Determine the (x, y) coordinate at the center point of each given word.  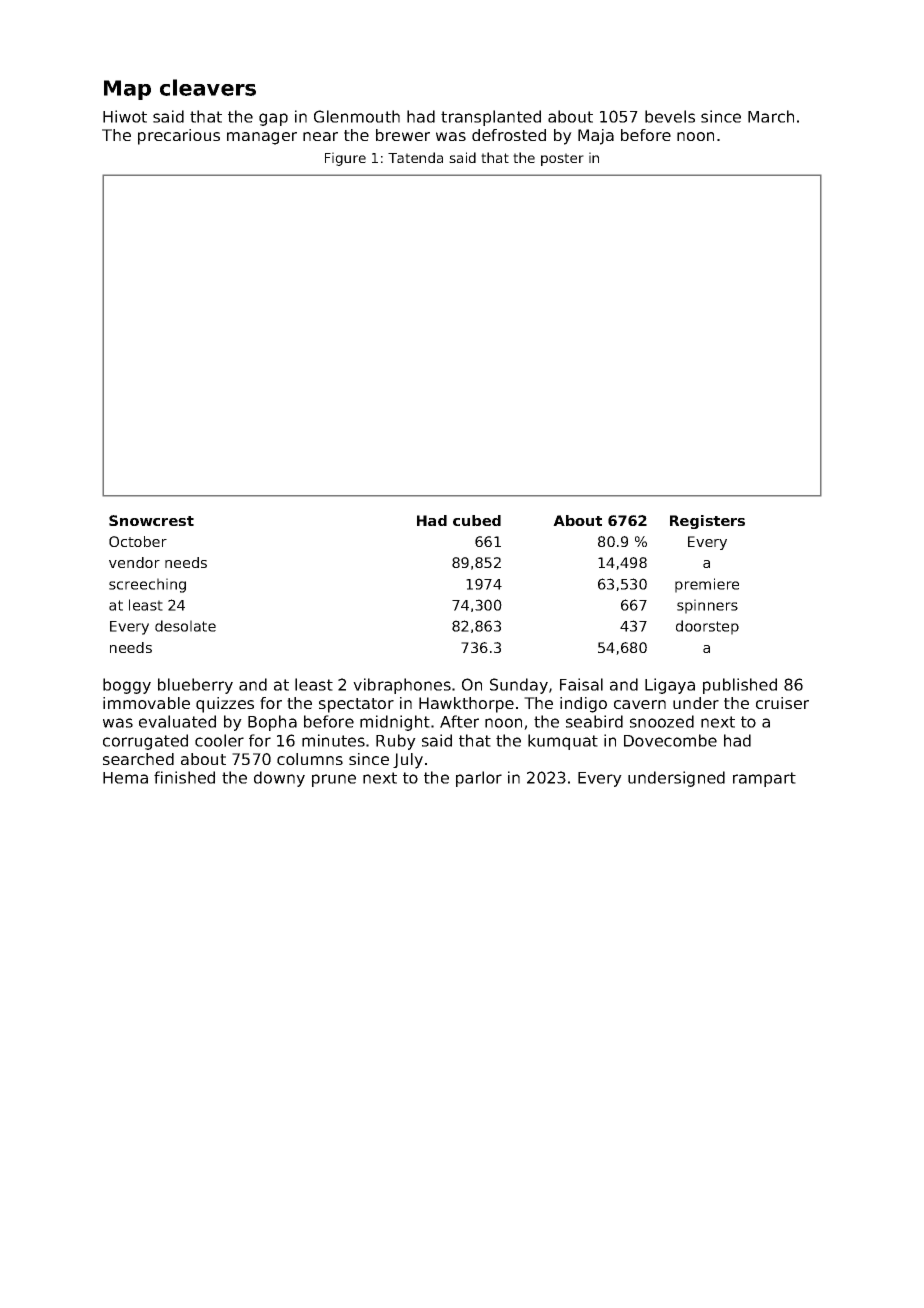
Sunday (519, 686)
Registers (707, 522)
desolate (185, 626)
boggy (127, 686)
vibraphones (402, 686)
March (771, 116)
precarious (179, 137)
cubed (477, 520)
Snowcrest (151, 520)
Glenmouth (357, 116)
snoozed (662, 721)
